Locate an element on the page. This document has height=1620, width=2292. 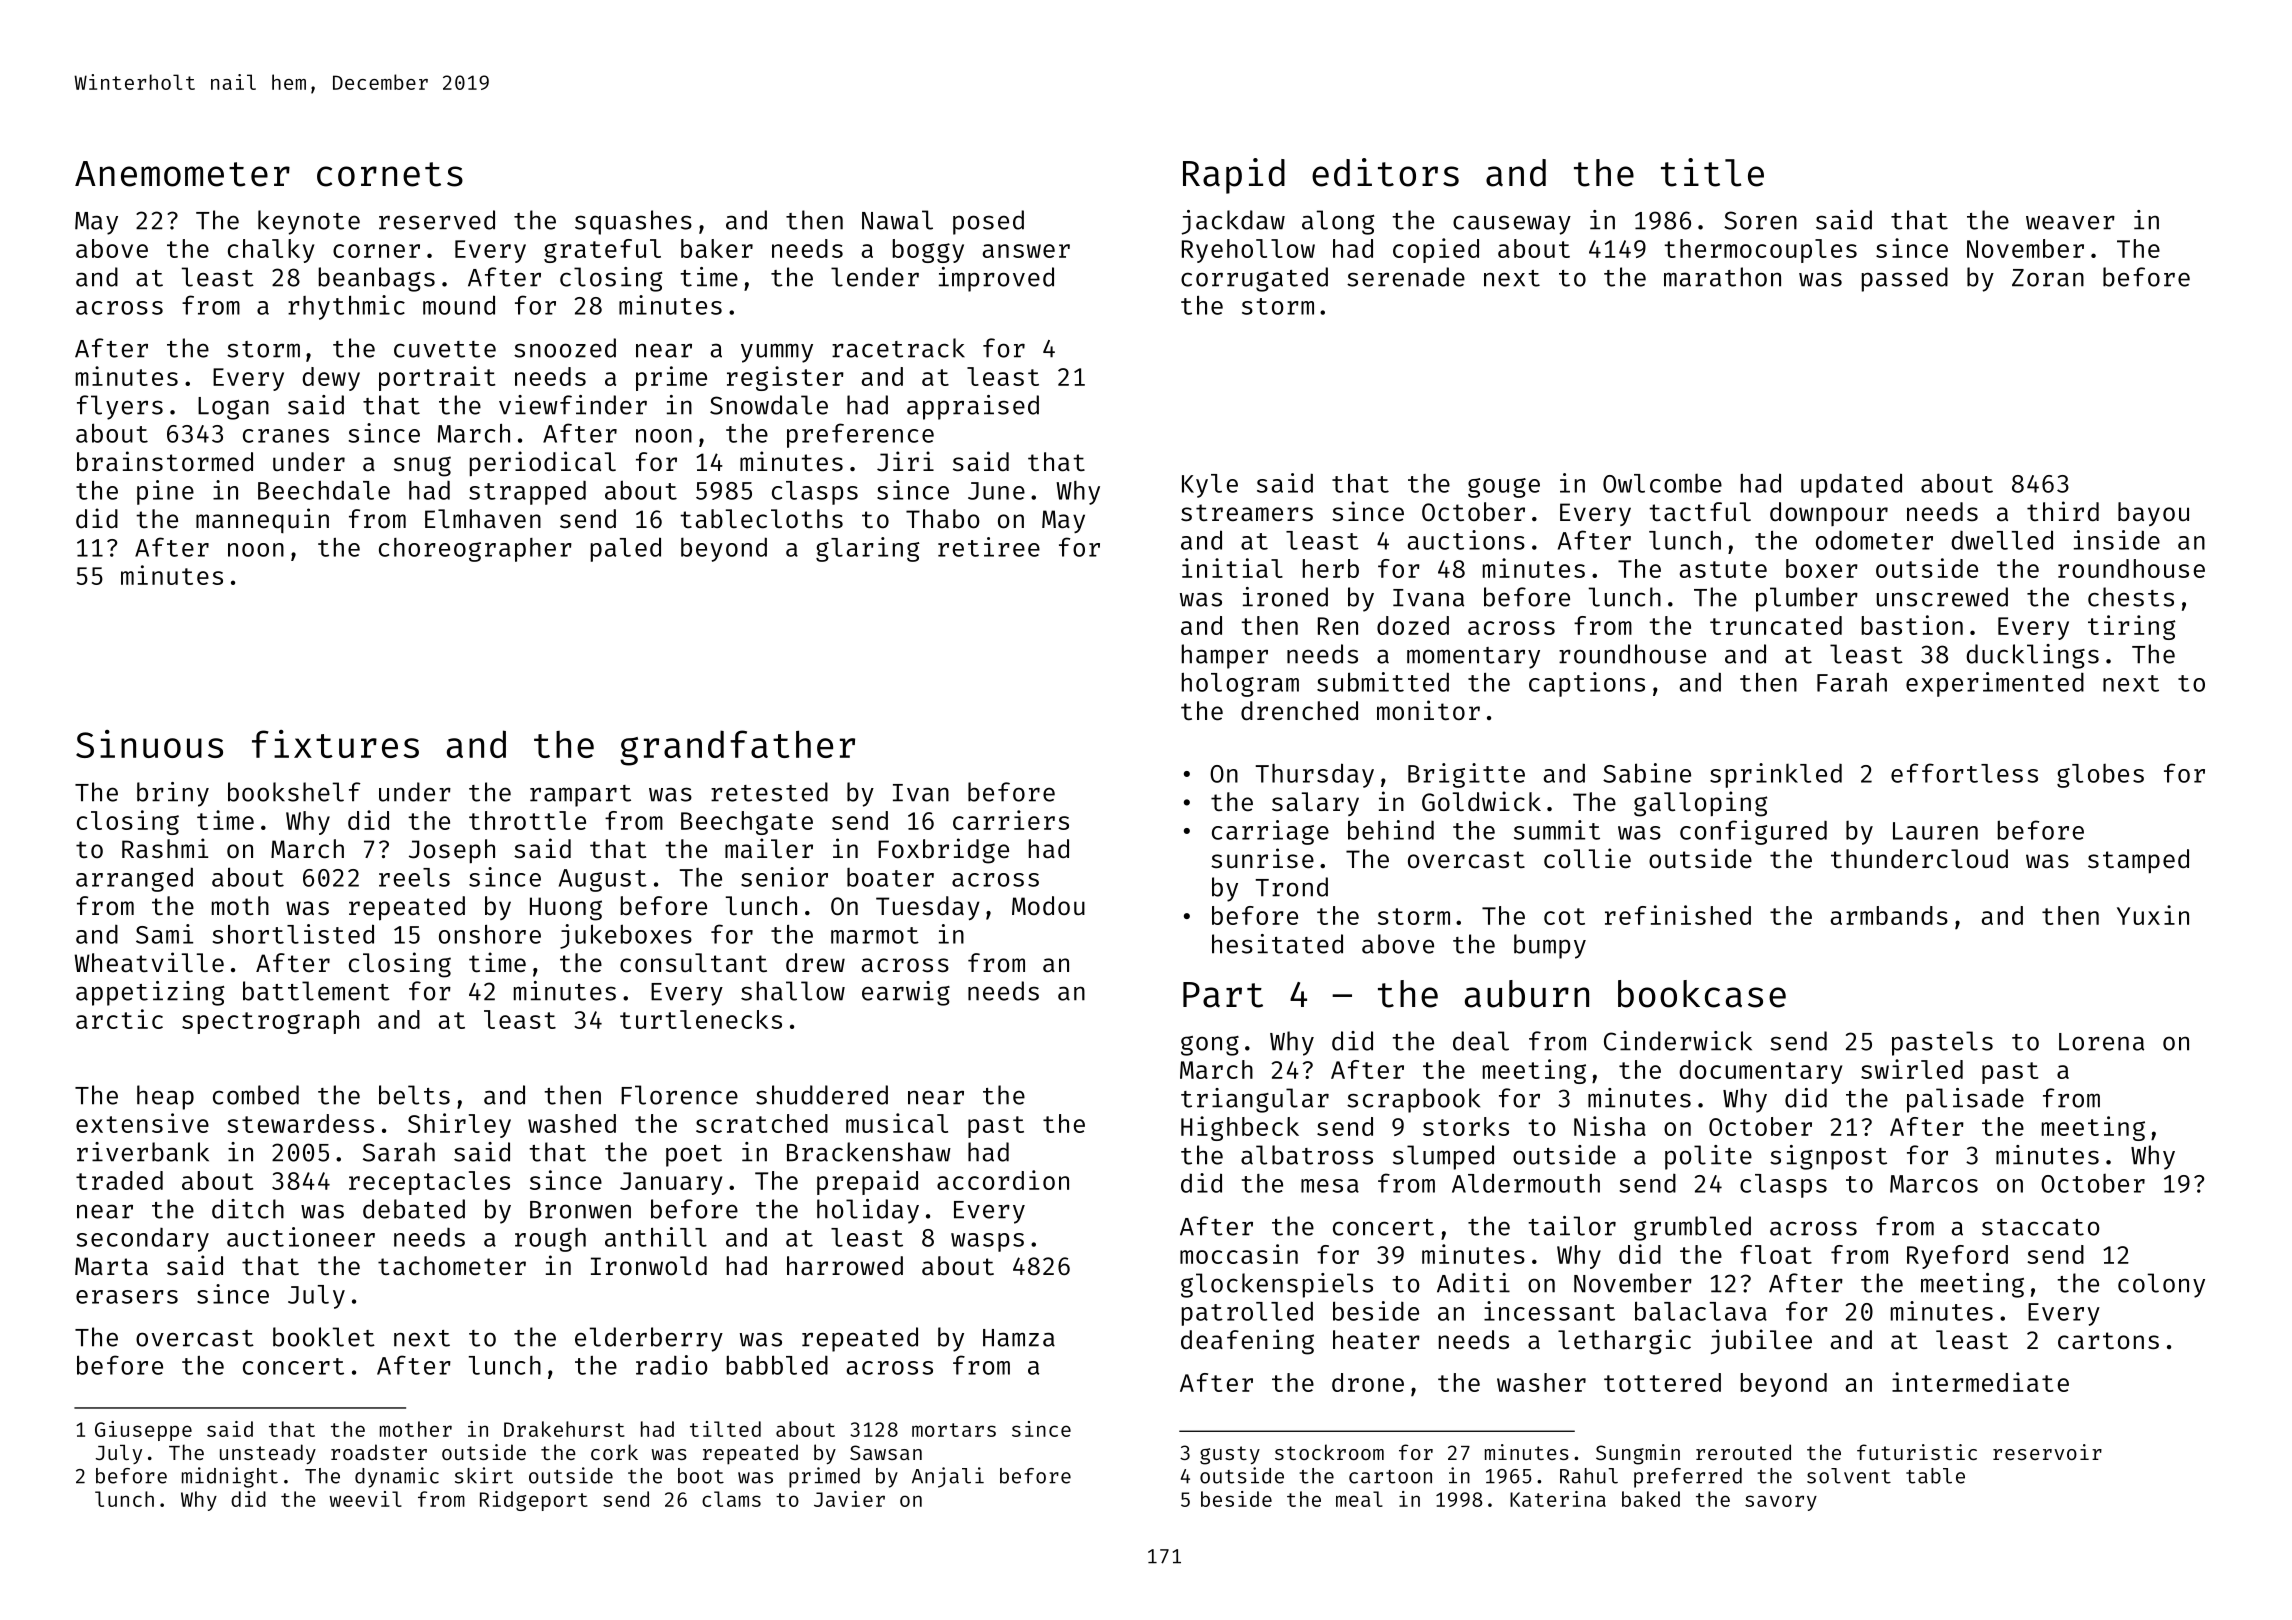
gouge is located at coordinates (1504, 488).
